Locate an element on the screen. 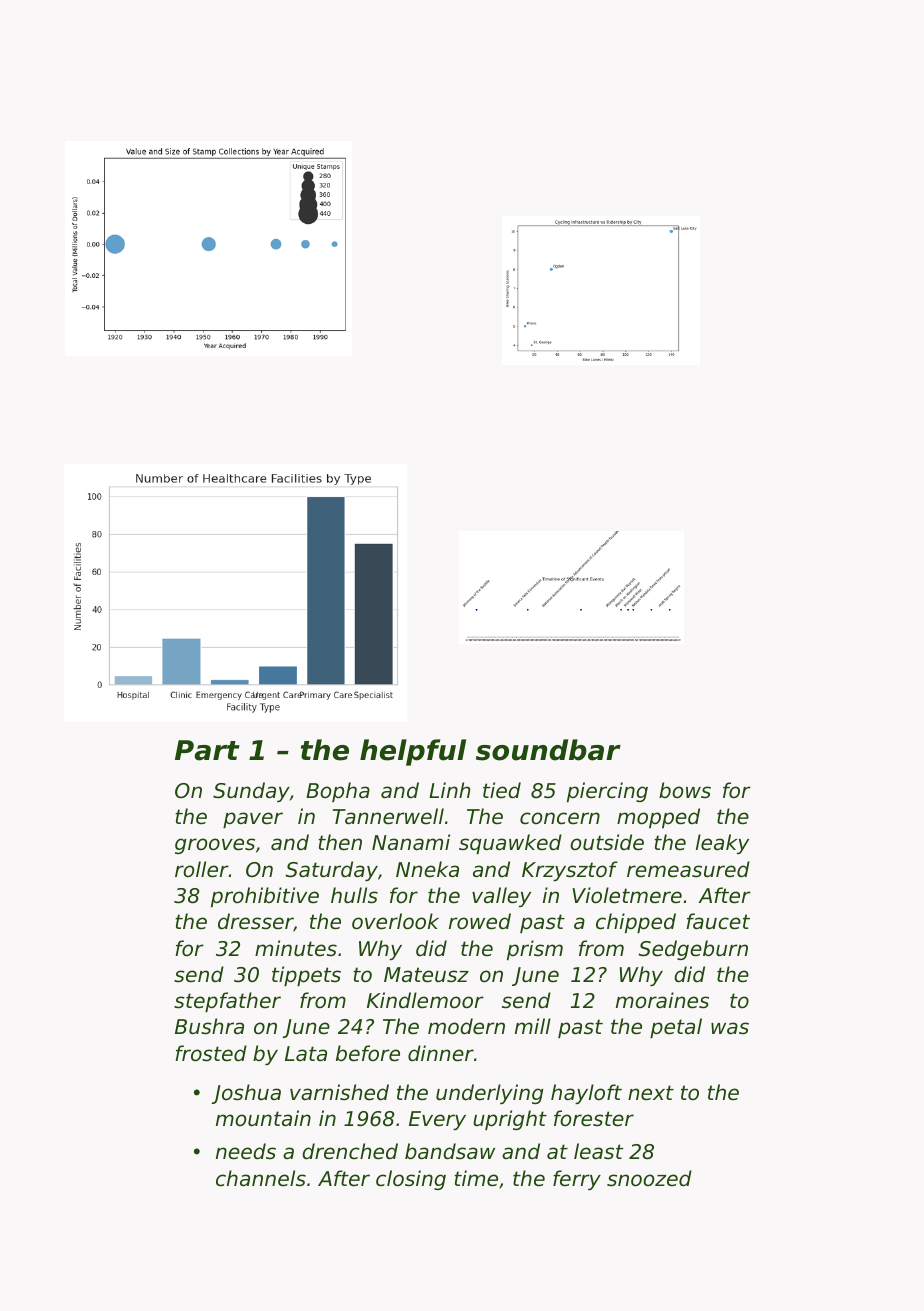 Image resolution: width=924 pixels, height=1311 pixels. mountain is located at coordinates (263, 1118).
